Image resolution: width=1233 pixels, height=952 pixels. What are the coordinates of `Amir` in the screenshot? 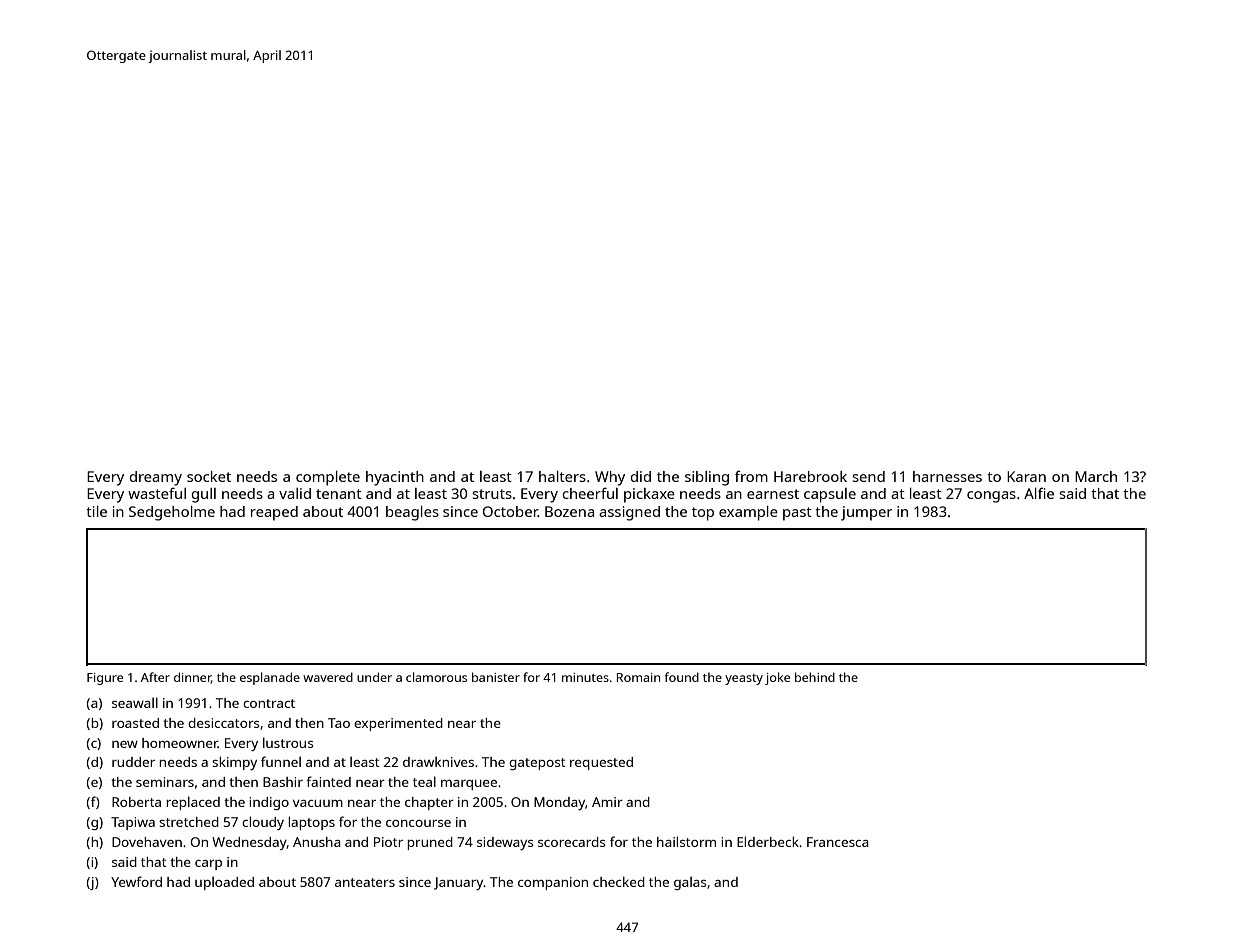 It's located at (607, 802).
